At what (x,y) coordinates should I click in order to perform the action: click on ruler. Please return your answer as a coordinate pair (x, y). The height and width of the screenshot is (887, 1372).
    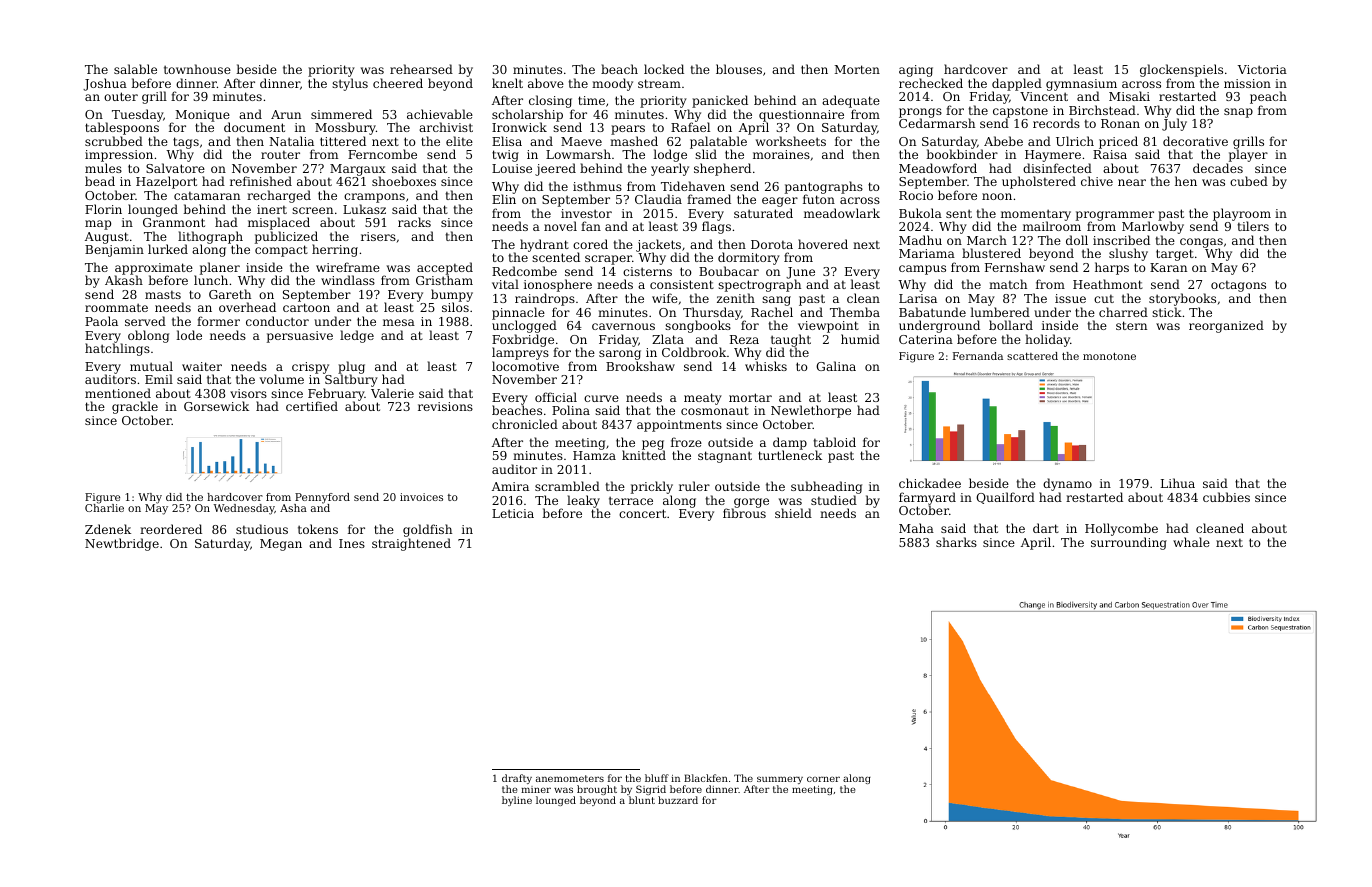
    Looking at the image, I should click on (694, 486).
